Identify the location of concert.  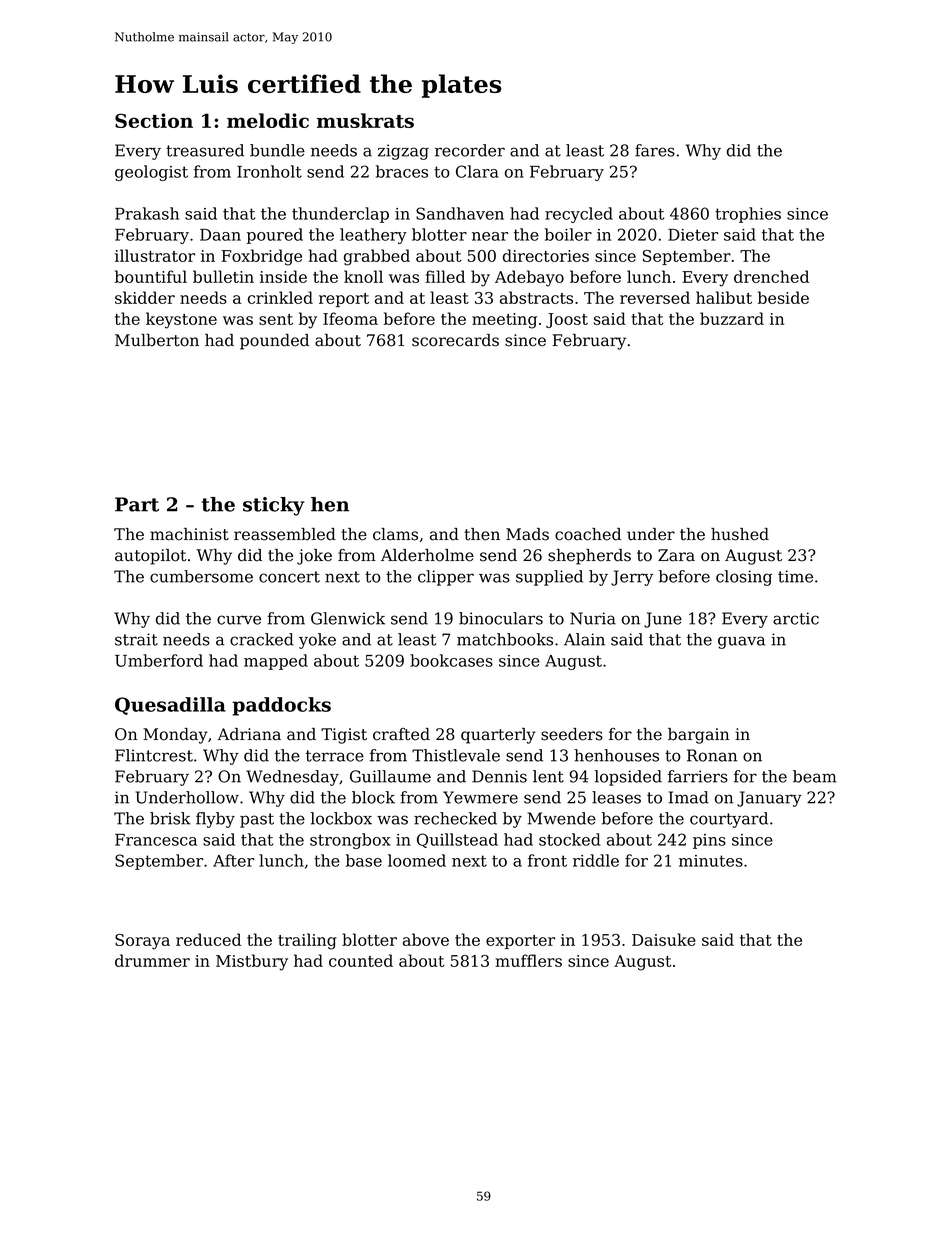
(289, 577).
